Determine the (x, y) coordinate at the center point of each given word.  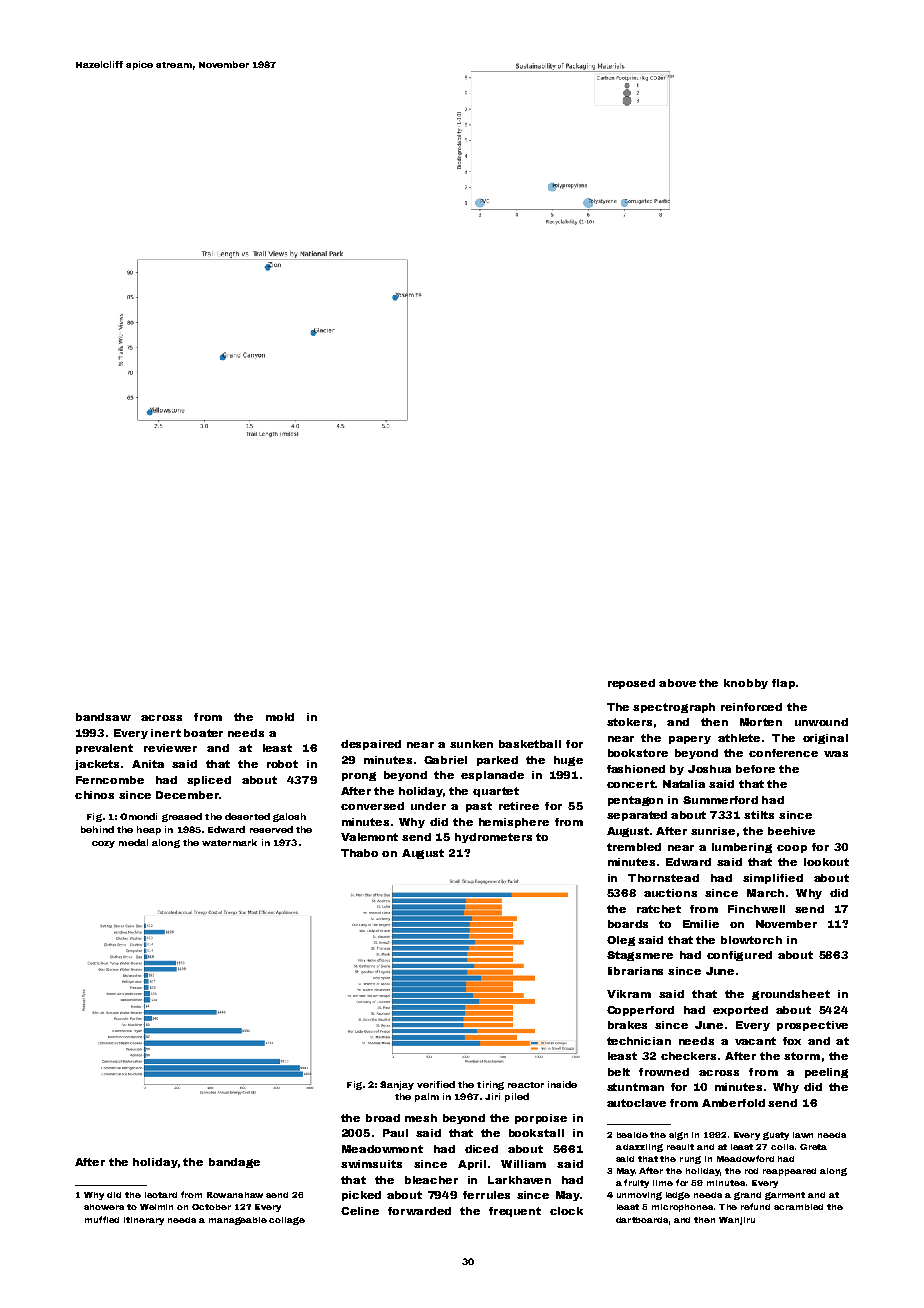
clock (566, 1211)
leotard (161, 1195)
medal (133, 842)
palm (427, 1097)
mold (280, 717)
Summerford (720, 800)
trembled (634, 847)
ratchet (659, 909)
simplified (773, 879)
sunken (471, 744)
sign (678, 1136)
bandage (234, 1163)
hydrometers (493, 838)
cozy (103, 844)
